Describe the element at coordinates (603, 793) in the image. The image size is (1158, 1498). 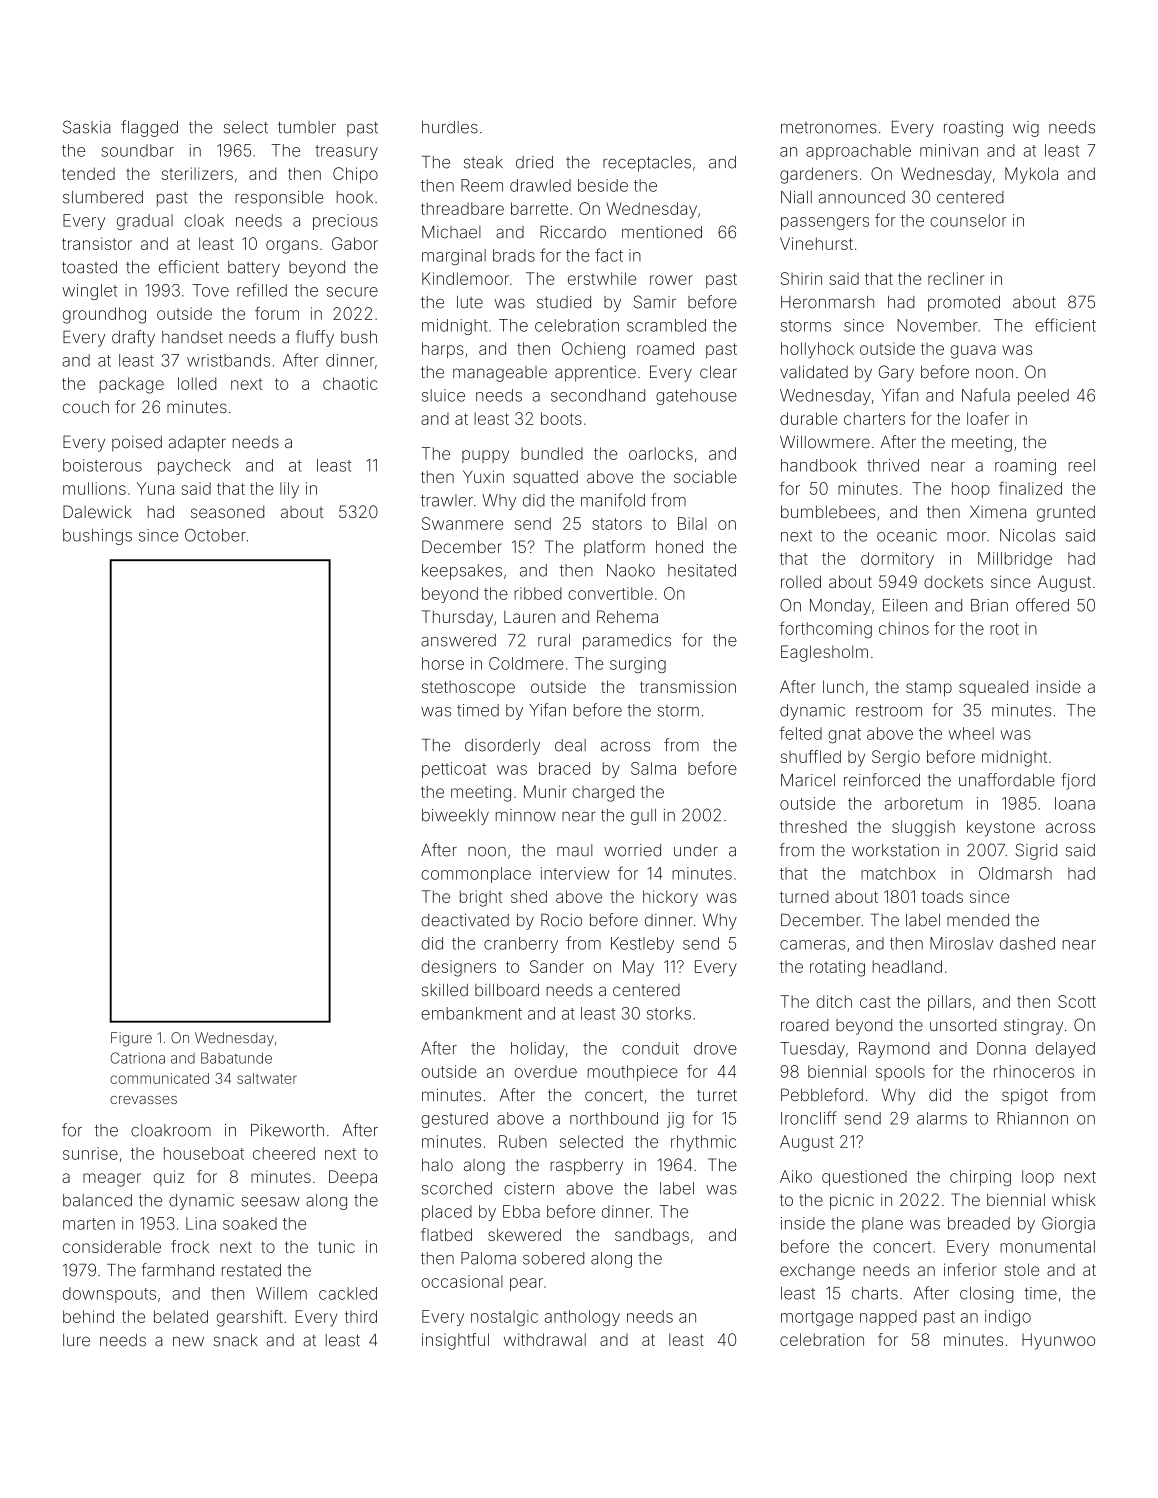
I see `charged` at that location.
